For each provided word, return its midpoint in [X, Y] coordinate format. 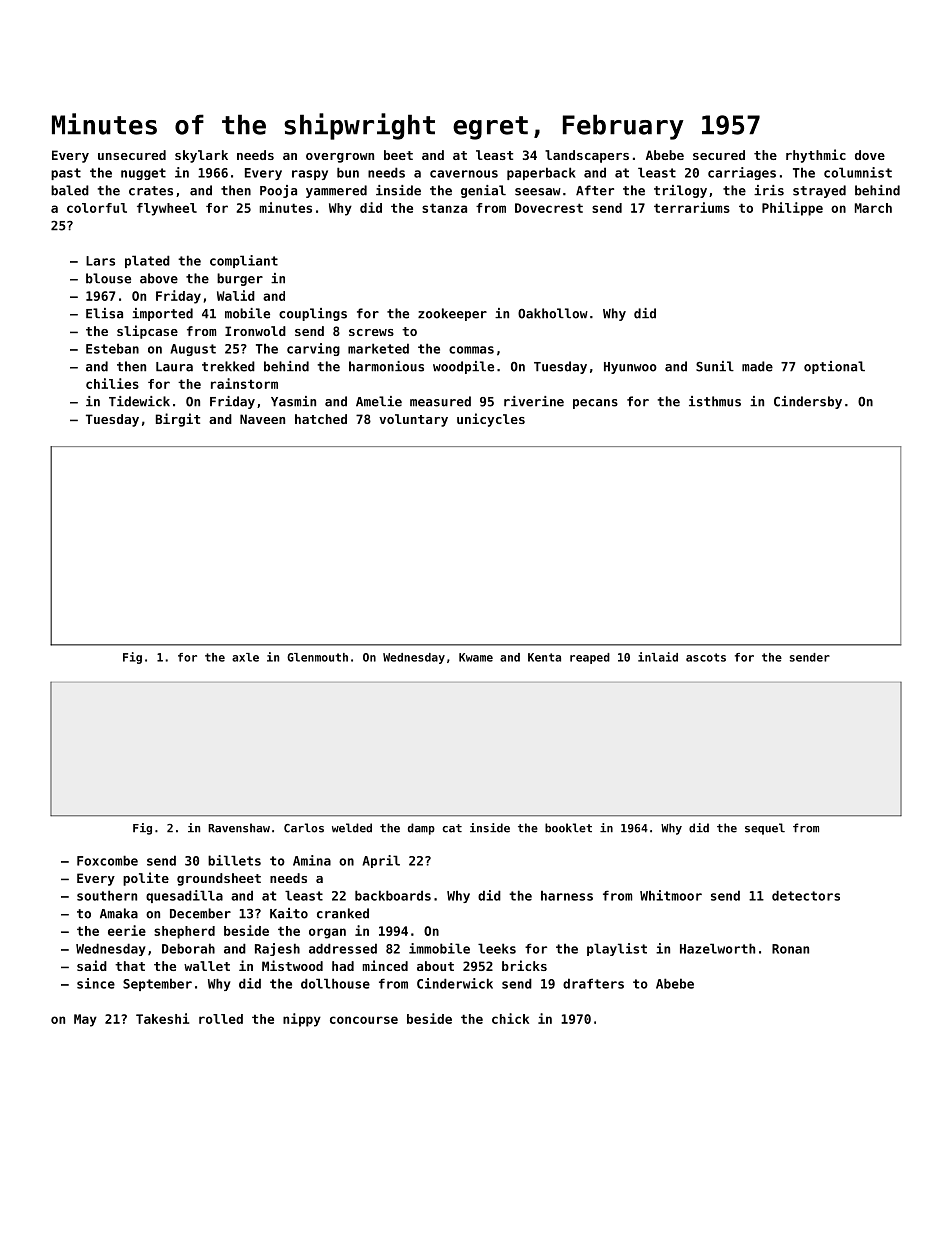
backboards [393, 895]
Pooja [278, 191]
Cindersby [808, 402]
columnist [858, 172]
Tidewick [139, 401]
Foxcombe [107, 860]
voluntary [413, 420]
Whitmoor [671, 895]
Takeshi [162, 1018]
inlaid [658, 657]
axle [245, 657]
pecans [595, 404]
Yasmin [293, 401]
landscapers [587, 156]
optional [834, 367]
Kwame [476, 657]
